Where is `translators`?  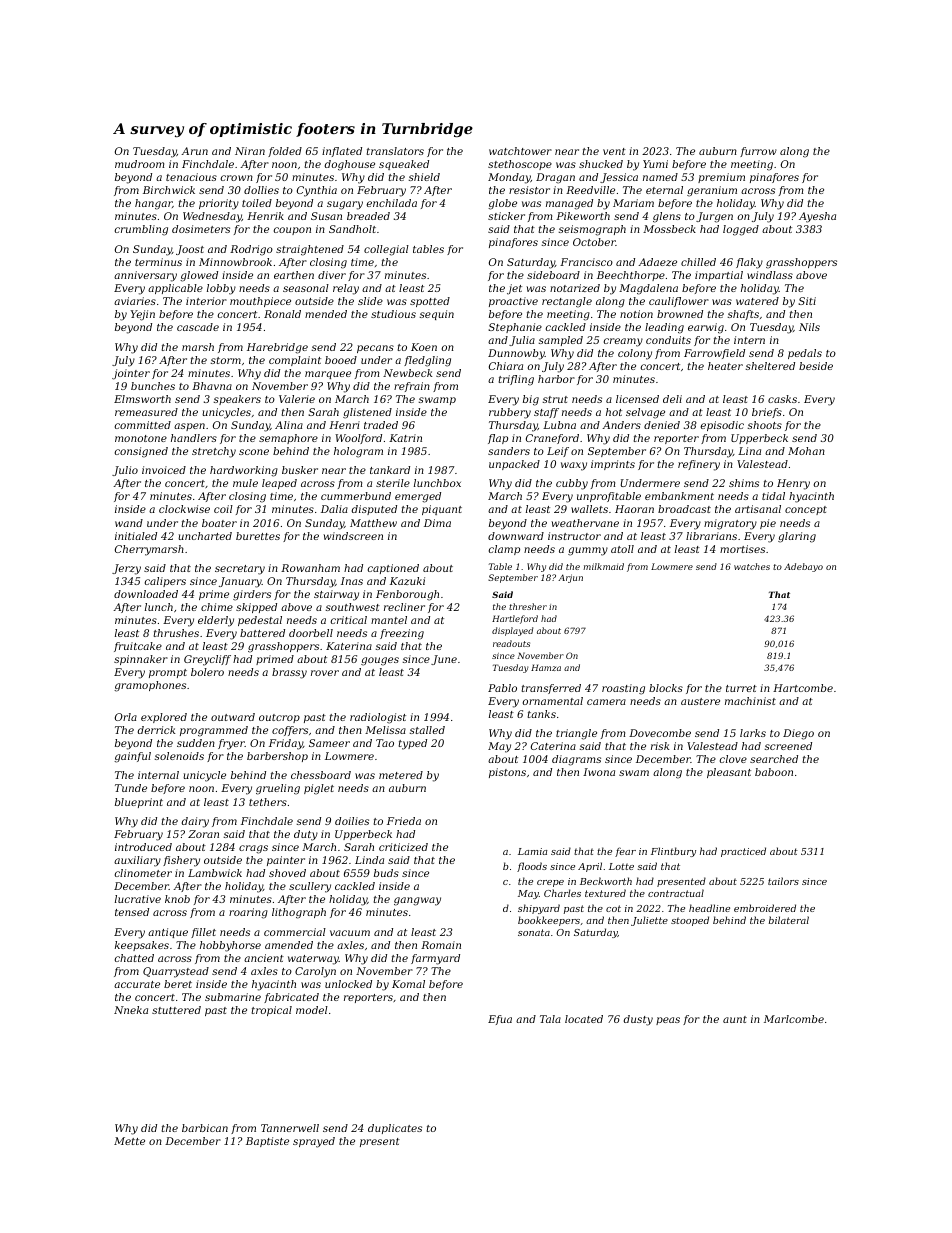
translators is located at coordinates (395, 151).
